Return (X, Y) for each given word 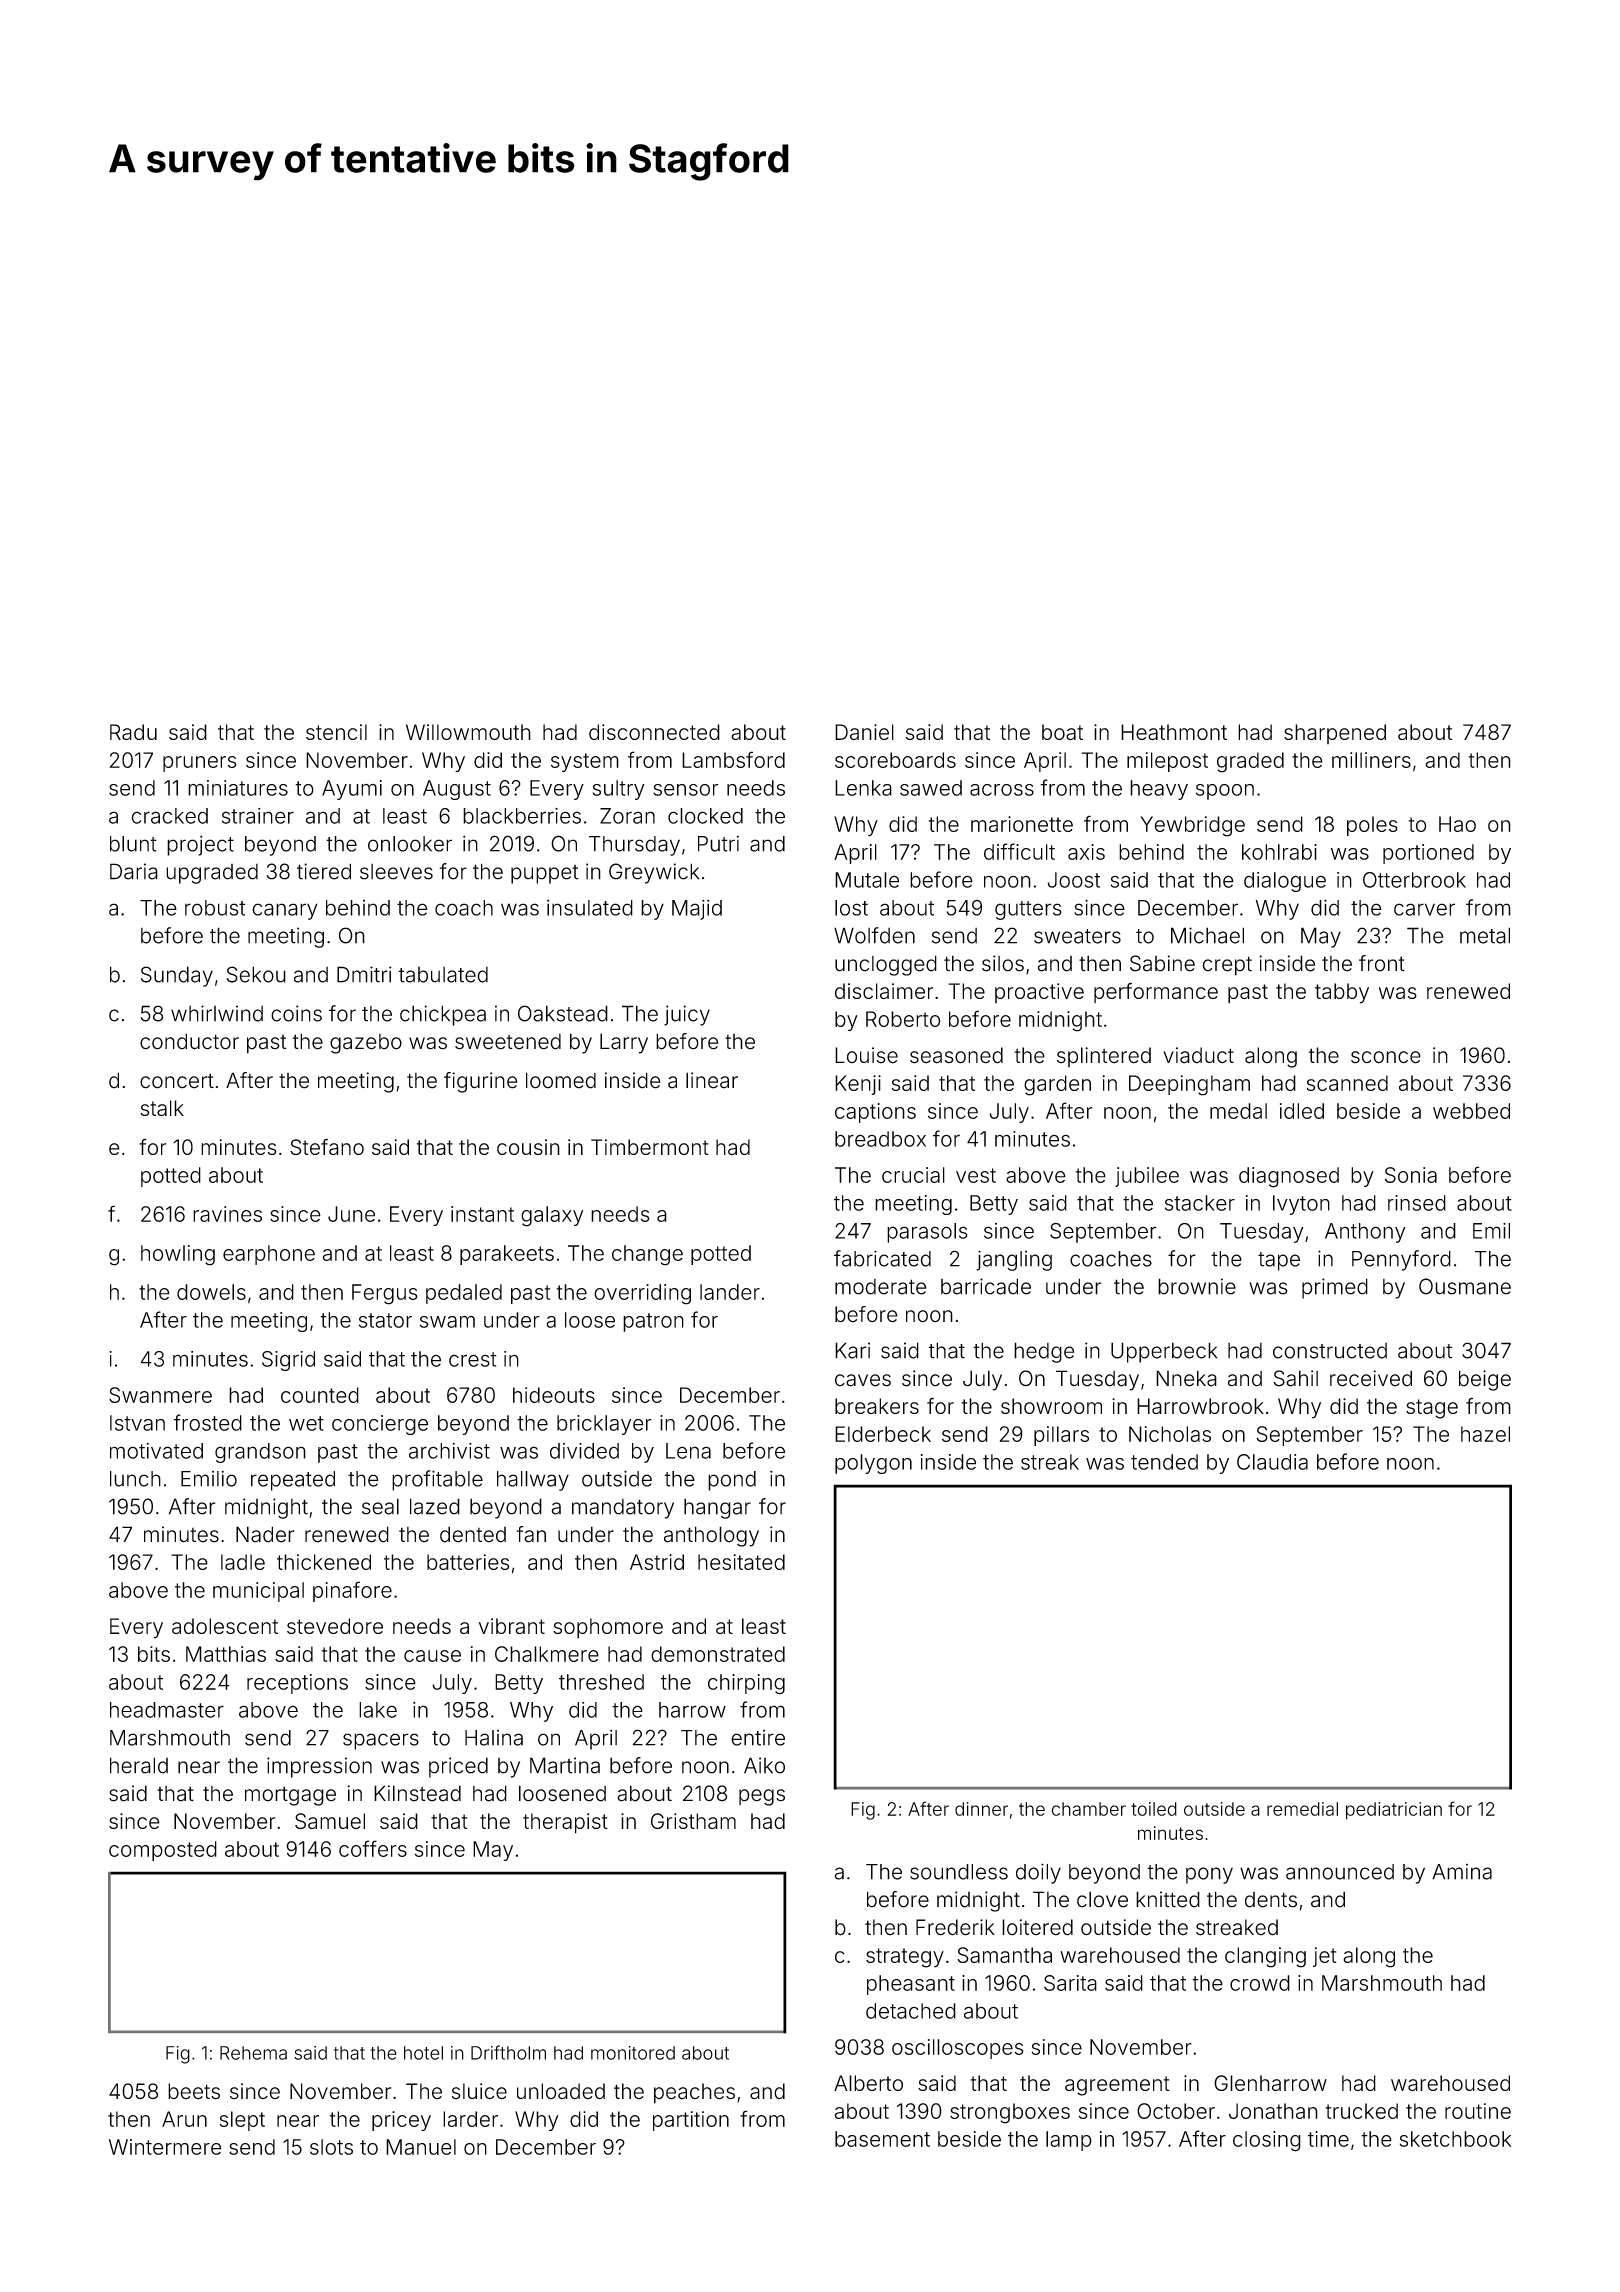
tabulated (443, 975)
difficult (1019, 851)
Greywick (654, 873)
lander (730, 1292)
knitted (1168, 1899)
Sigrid (288, 1361)
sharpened (1335, 734)
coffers (373, 1848)
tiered (324, 871)
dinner (981, 1809)
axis (1086, 852)
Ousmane (1465, 1286)
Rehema (253, 2053)
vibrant (512, 1626)
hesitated (741, 1562)
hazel (1485, 1434)
